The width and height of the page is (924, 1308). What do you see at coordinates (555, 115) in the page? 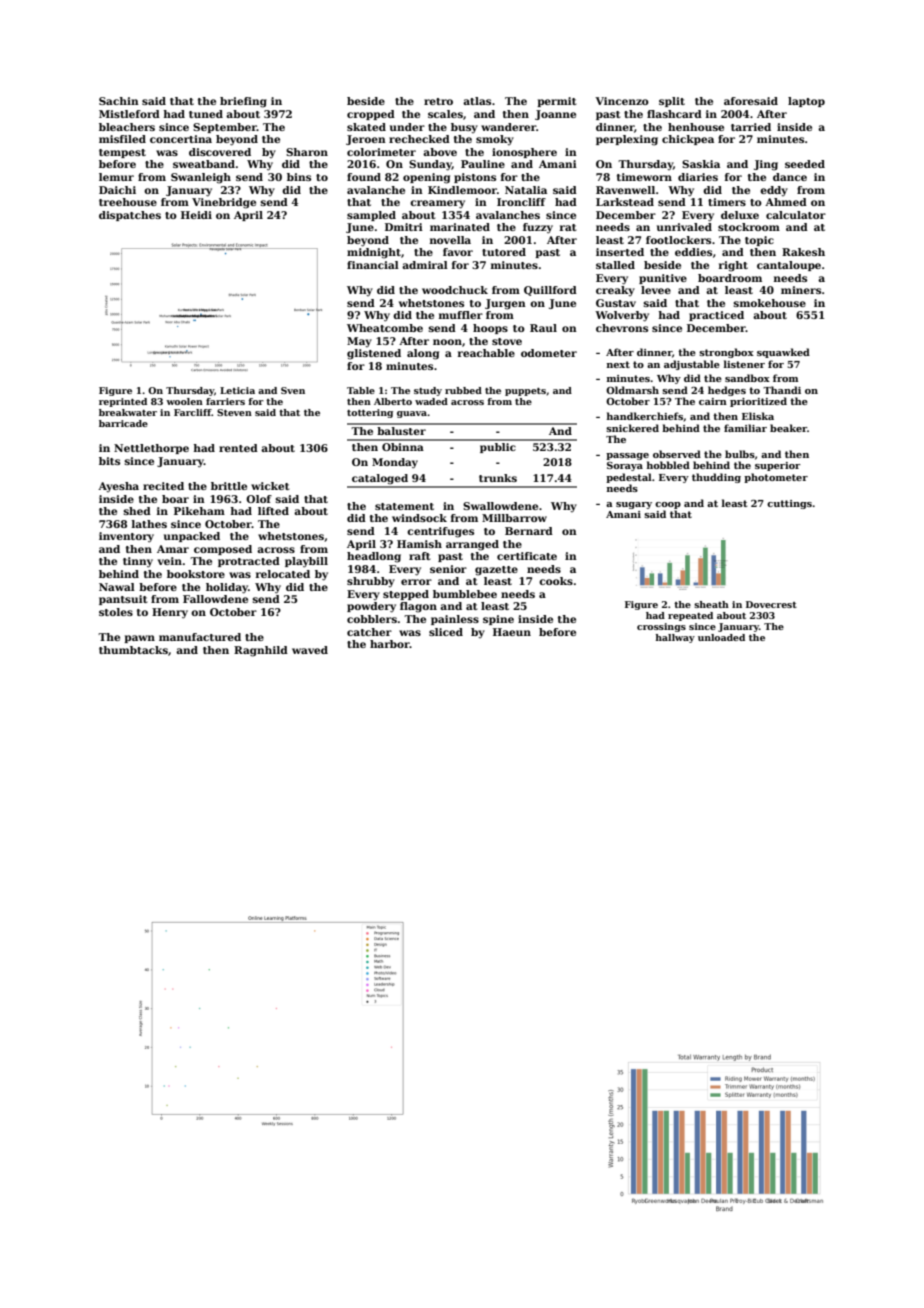
I see `Joanne` at bounding box center [555, 115].
